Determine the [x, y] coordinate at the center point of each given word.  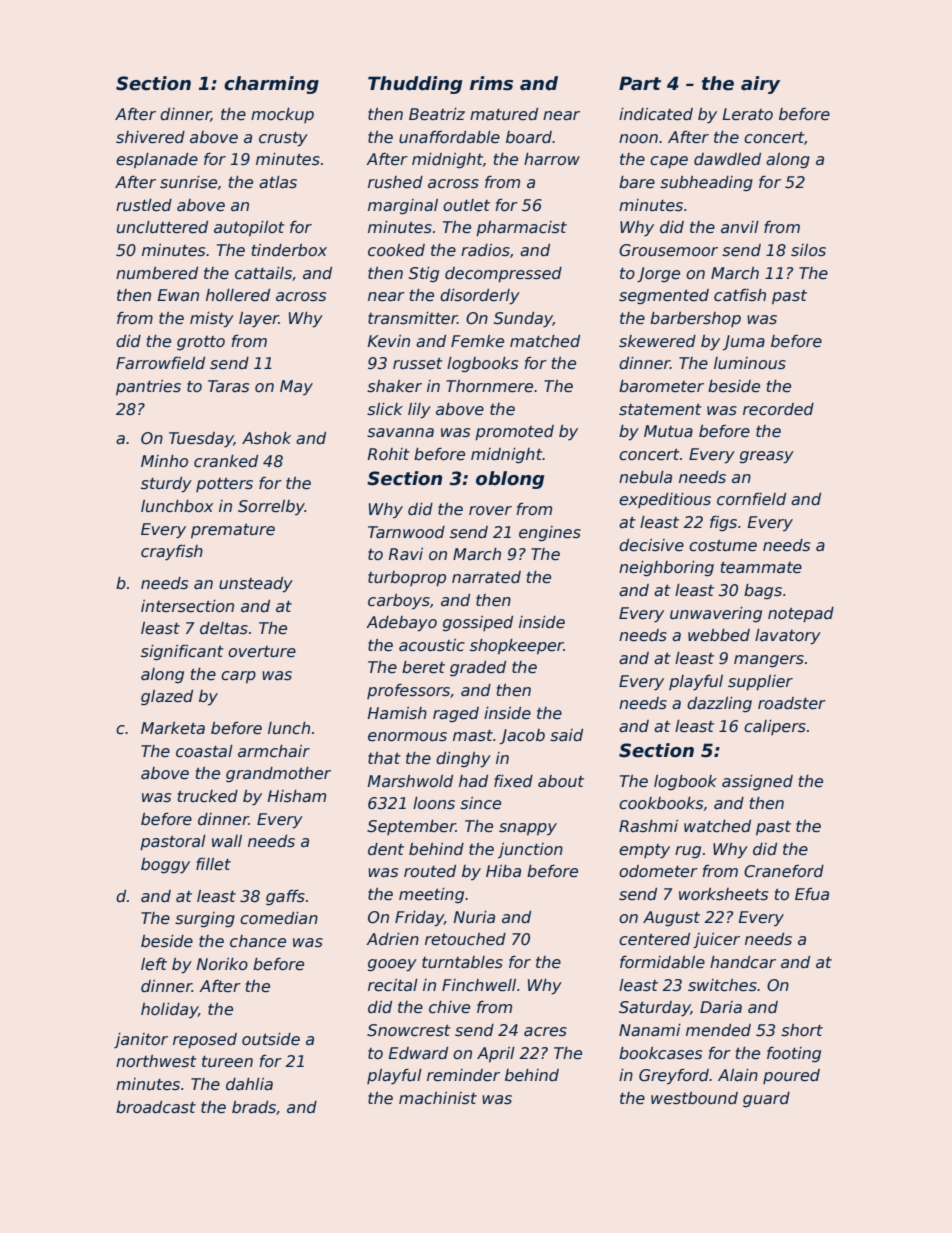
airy [760, 85]
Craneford [784, 871]
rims [491, 83]
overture [262, 652]
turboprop [407, 578]
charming [271, 85]
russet [418, 364]
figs [723, 523]
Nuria [474, 917]
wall [227, 841]
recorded [778, 409]
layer [259, 319]
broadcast [156, 1107]
